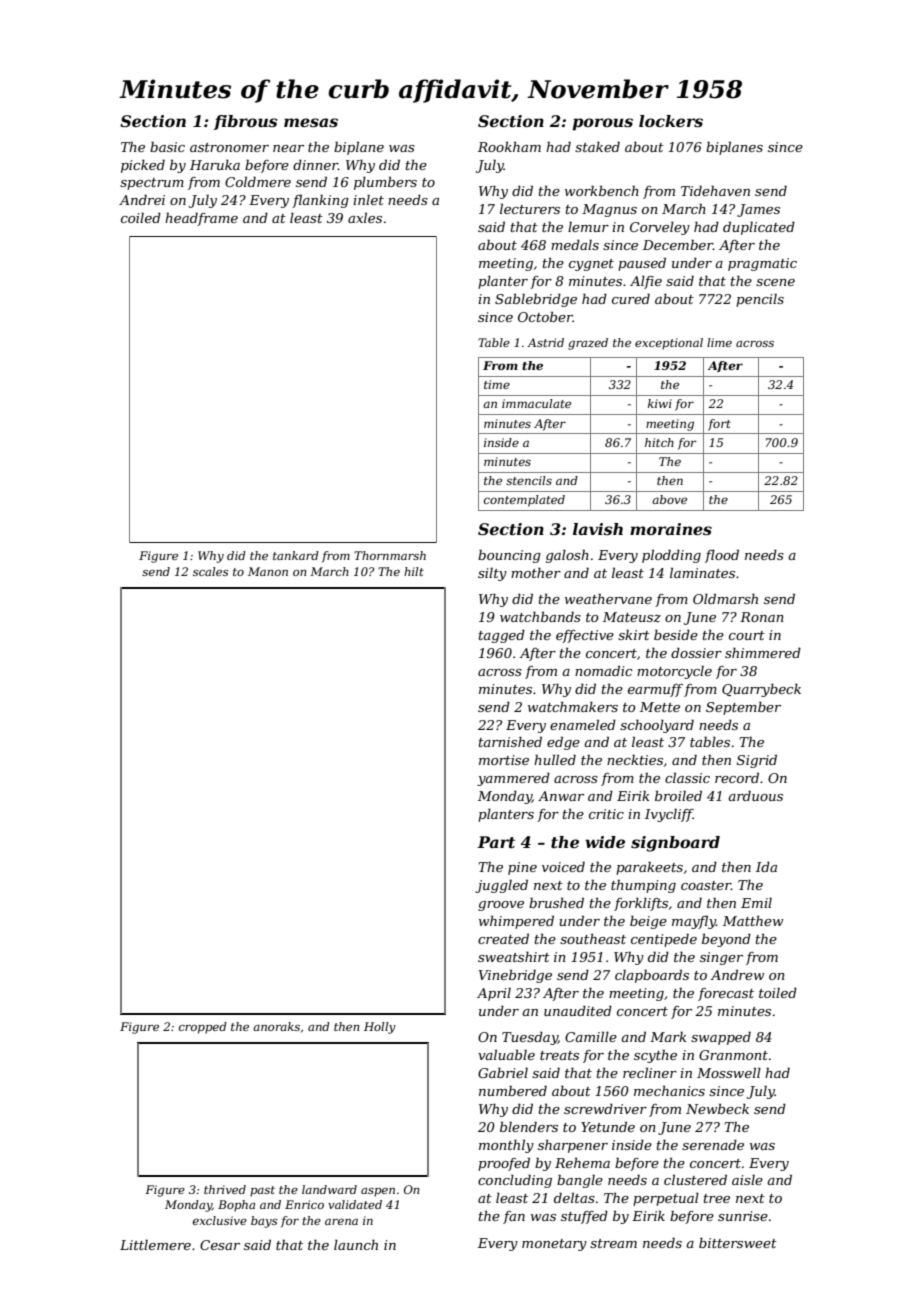  Describe the element at coordinates (603, 124) in the page. I see `porous` at that location.
